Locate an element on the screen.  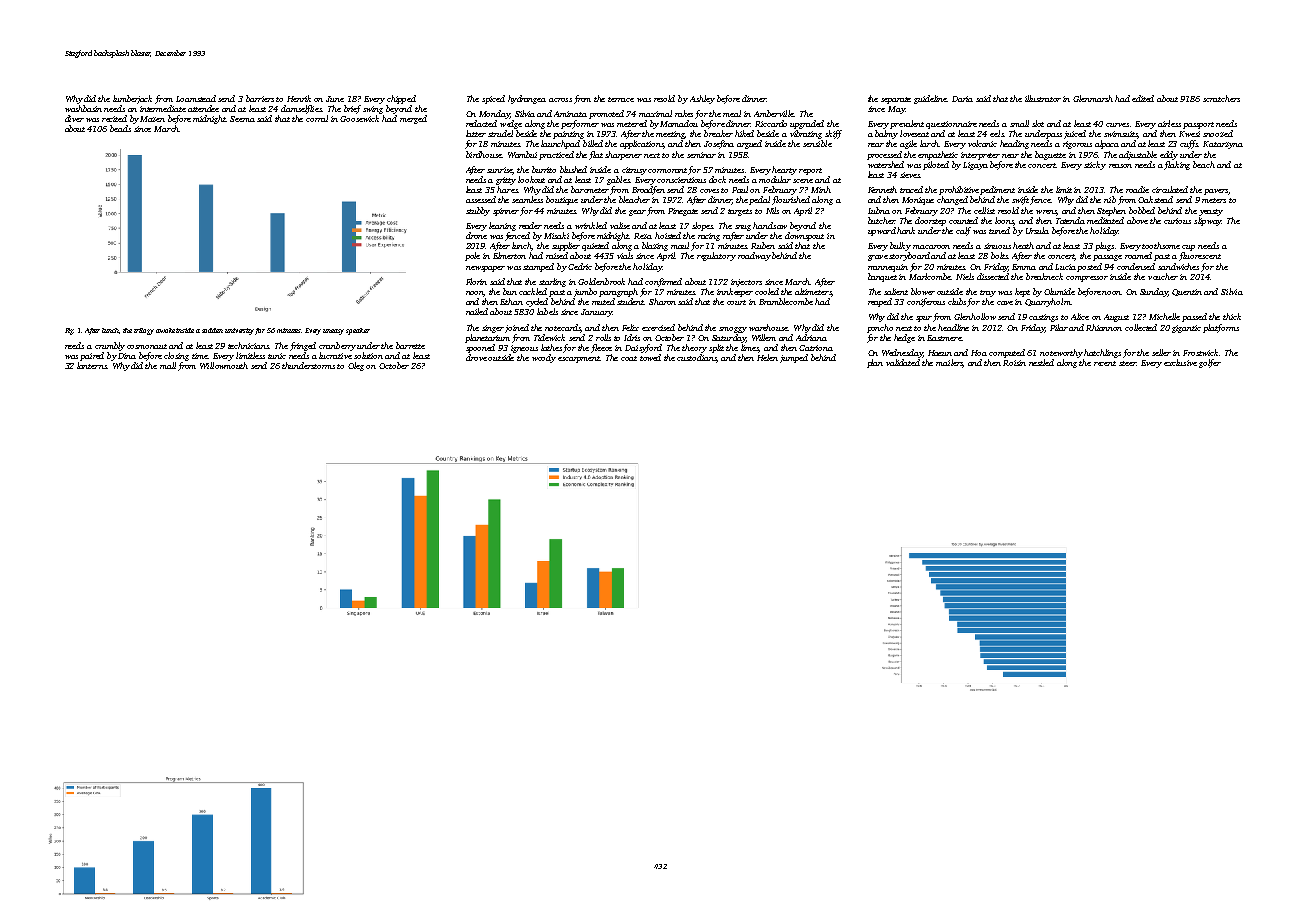
closing is located at coordinates (176, 356).
